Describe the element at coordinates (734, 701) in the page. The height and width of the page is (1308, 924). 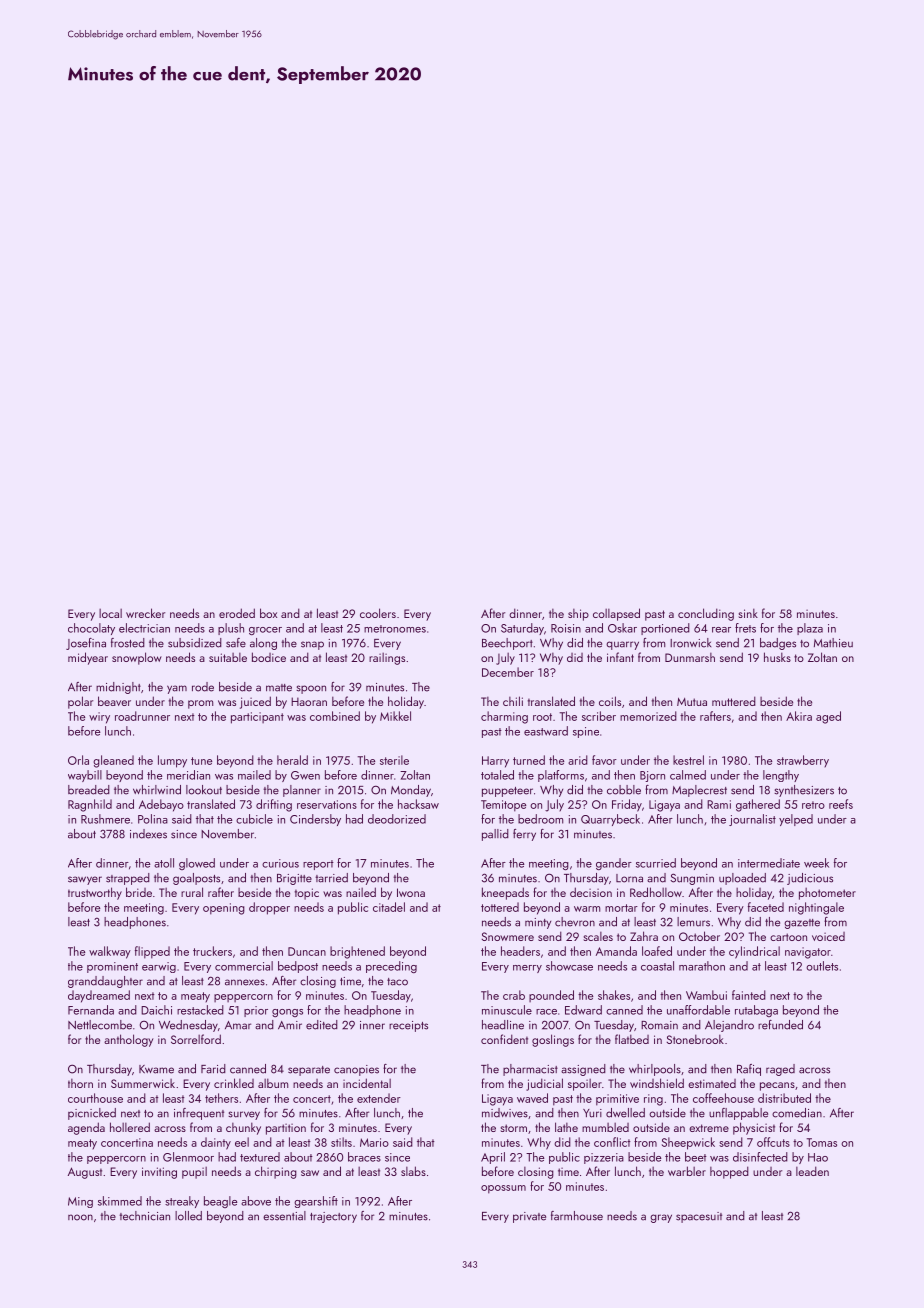
I see `muttered` at that location.
